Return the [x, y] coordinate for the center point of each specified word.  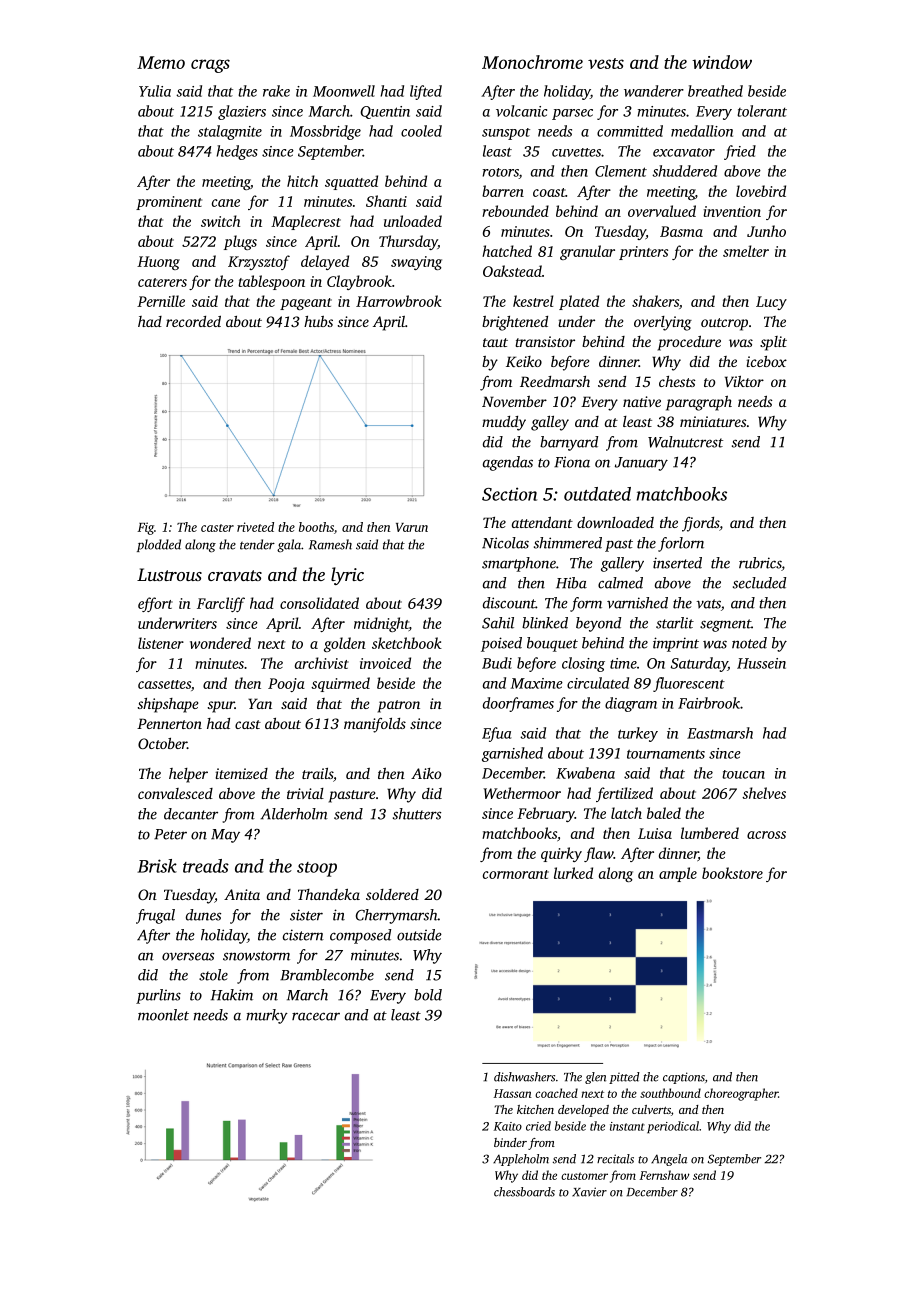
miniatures [713, 421]
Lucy [771, 303]
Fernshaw [665, 1175]
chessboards [524, 1192]
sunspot [506, 134]
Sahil [498, 623]
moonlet [163, 1015]
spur [221, 707]
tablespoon [271, 282]
